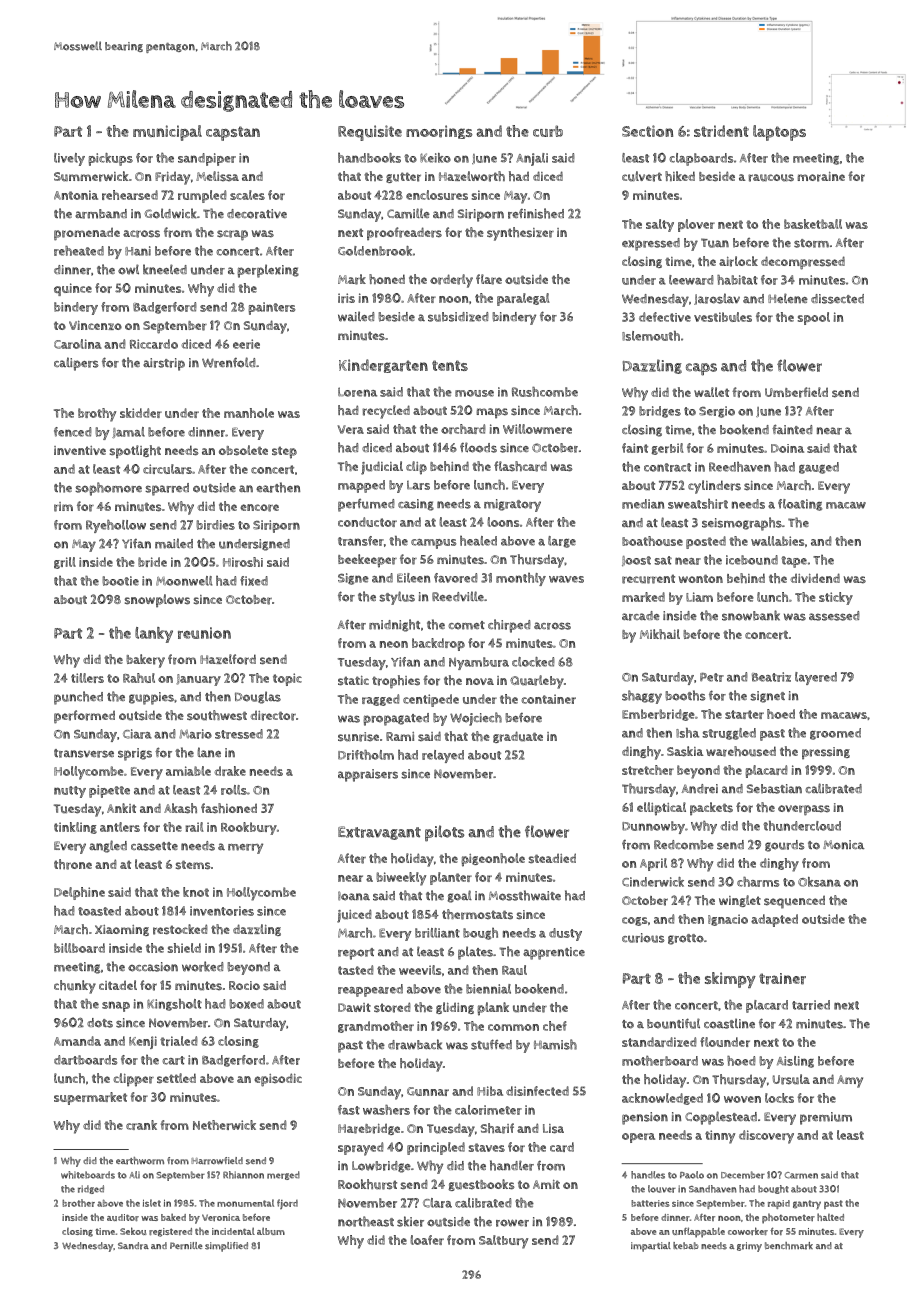 Image resolution: width=924 pixels, height=1308 pixels. What do you see at coordinates (379, 833) in the image?
I see `Extravagant` at bounding box center [379, 833].
